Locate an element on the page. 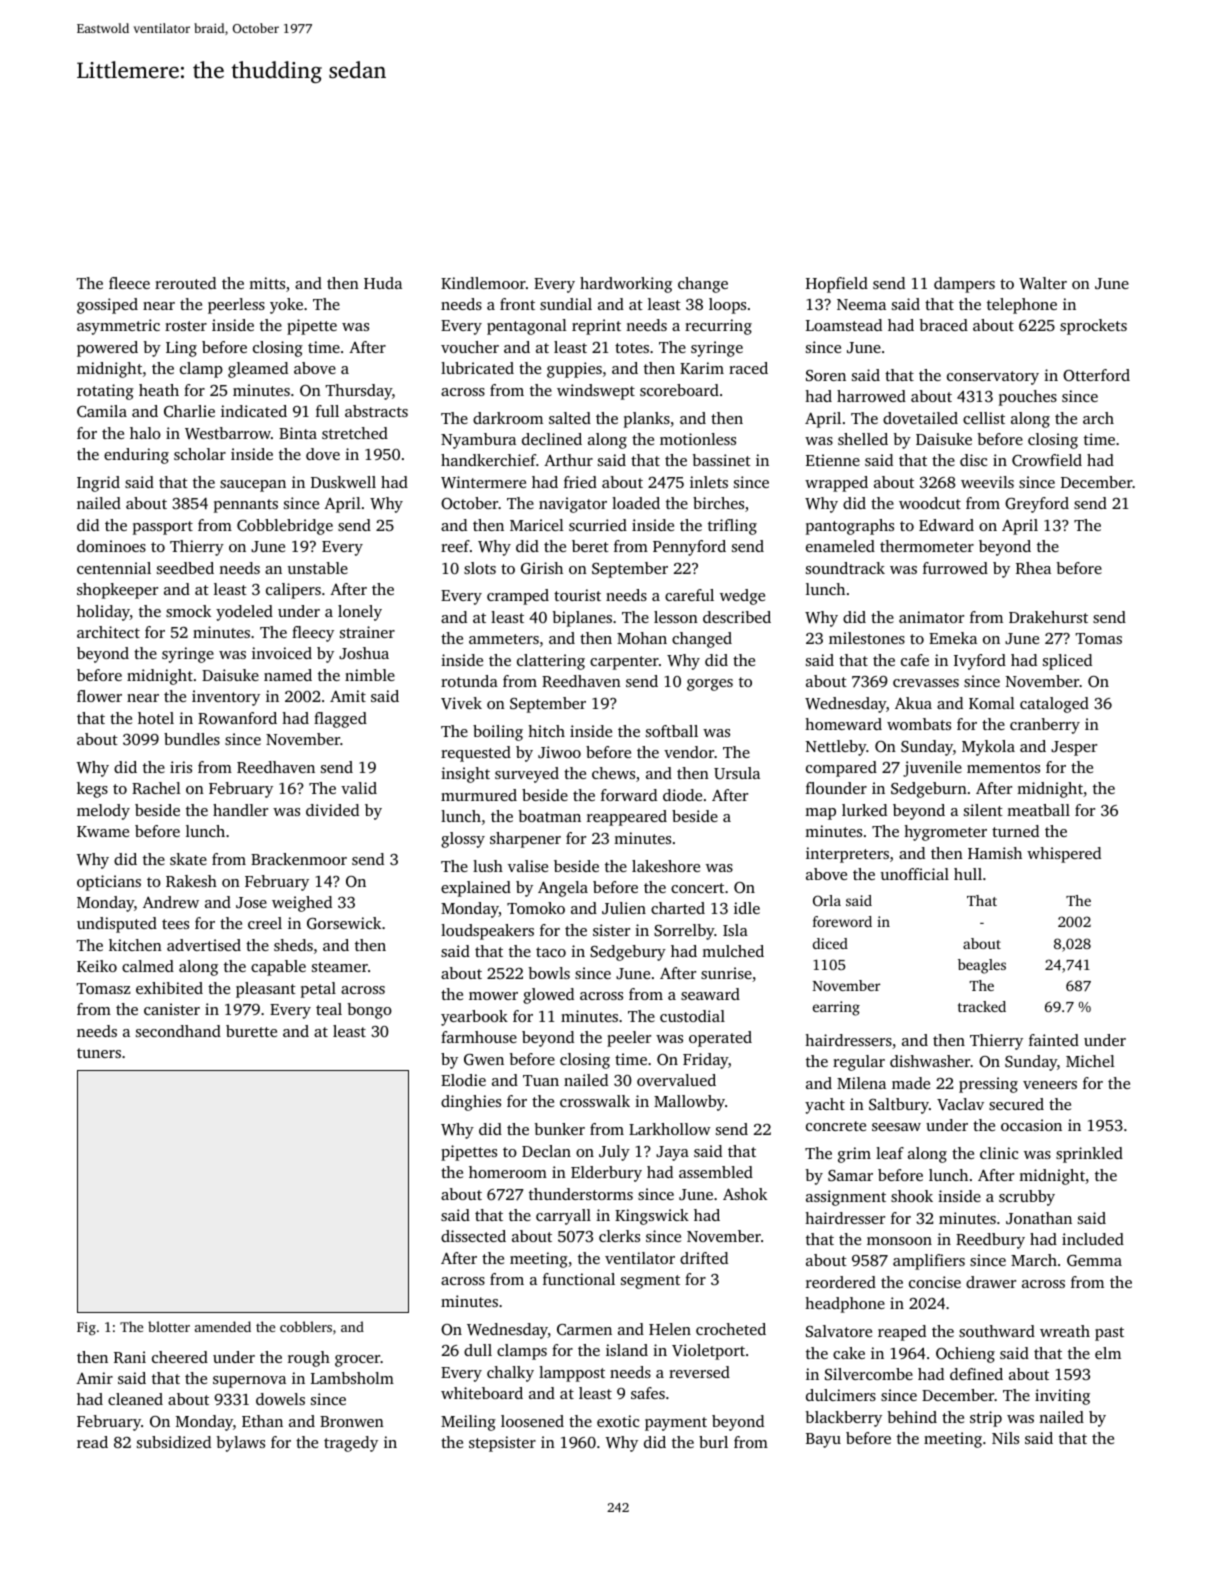  included is located at coordinates (1093, 1239).
